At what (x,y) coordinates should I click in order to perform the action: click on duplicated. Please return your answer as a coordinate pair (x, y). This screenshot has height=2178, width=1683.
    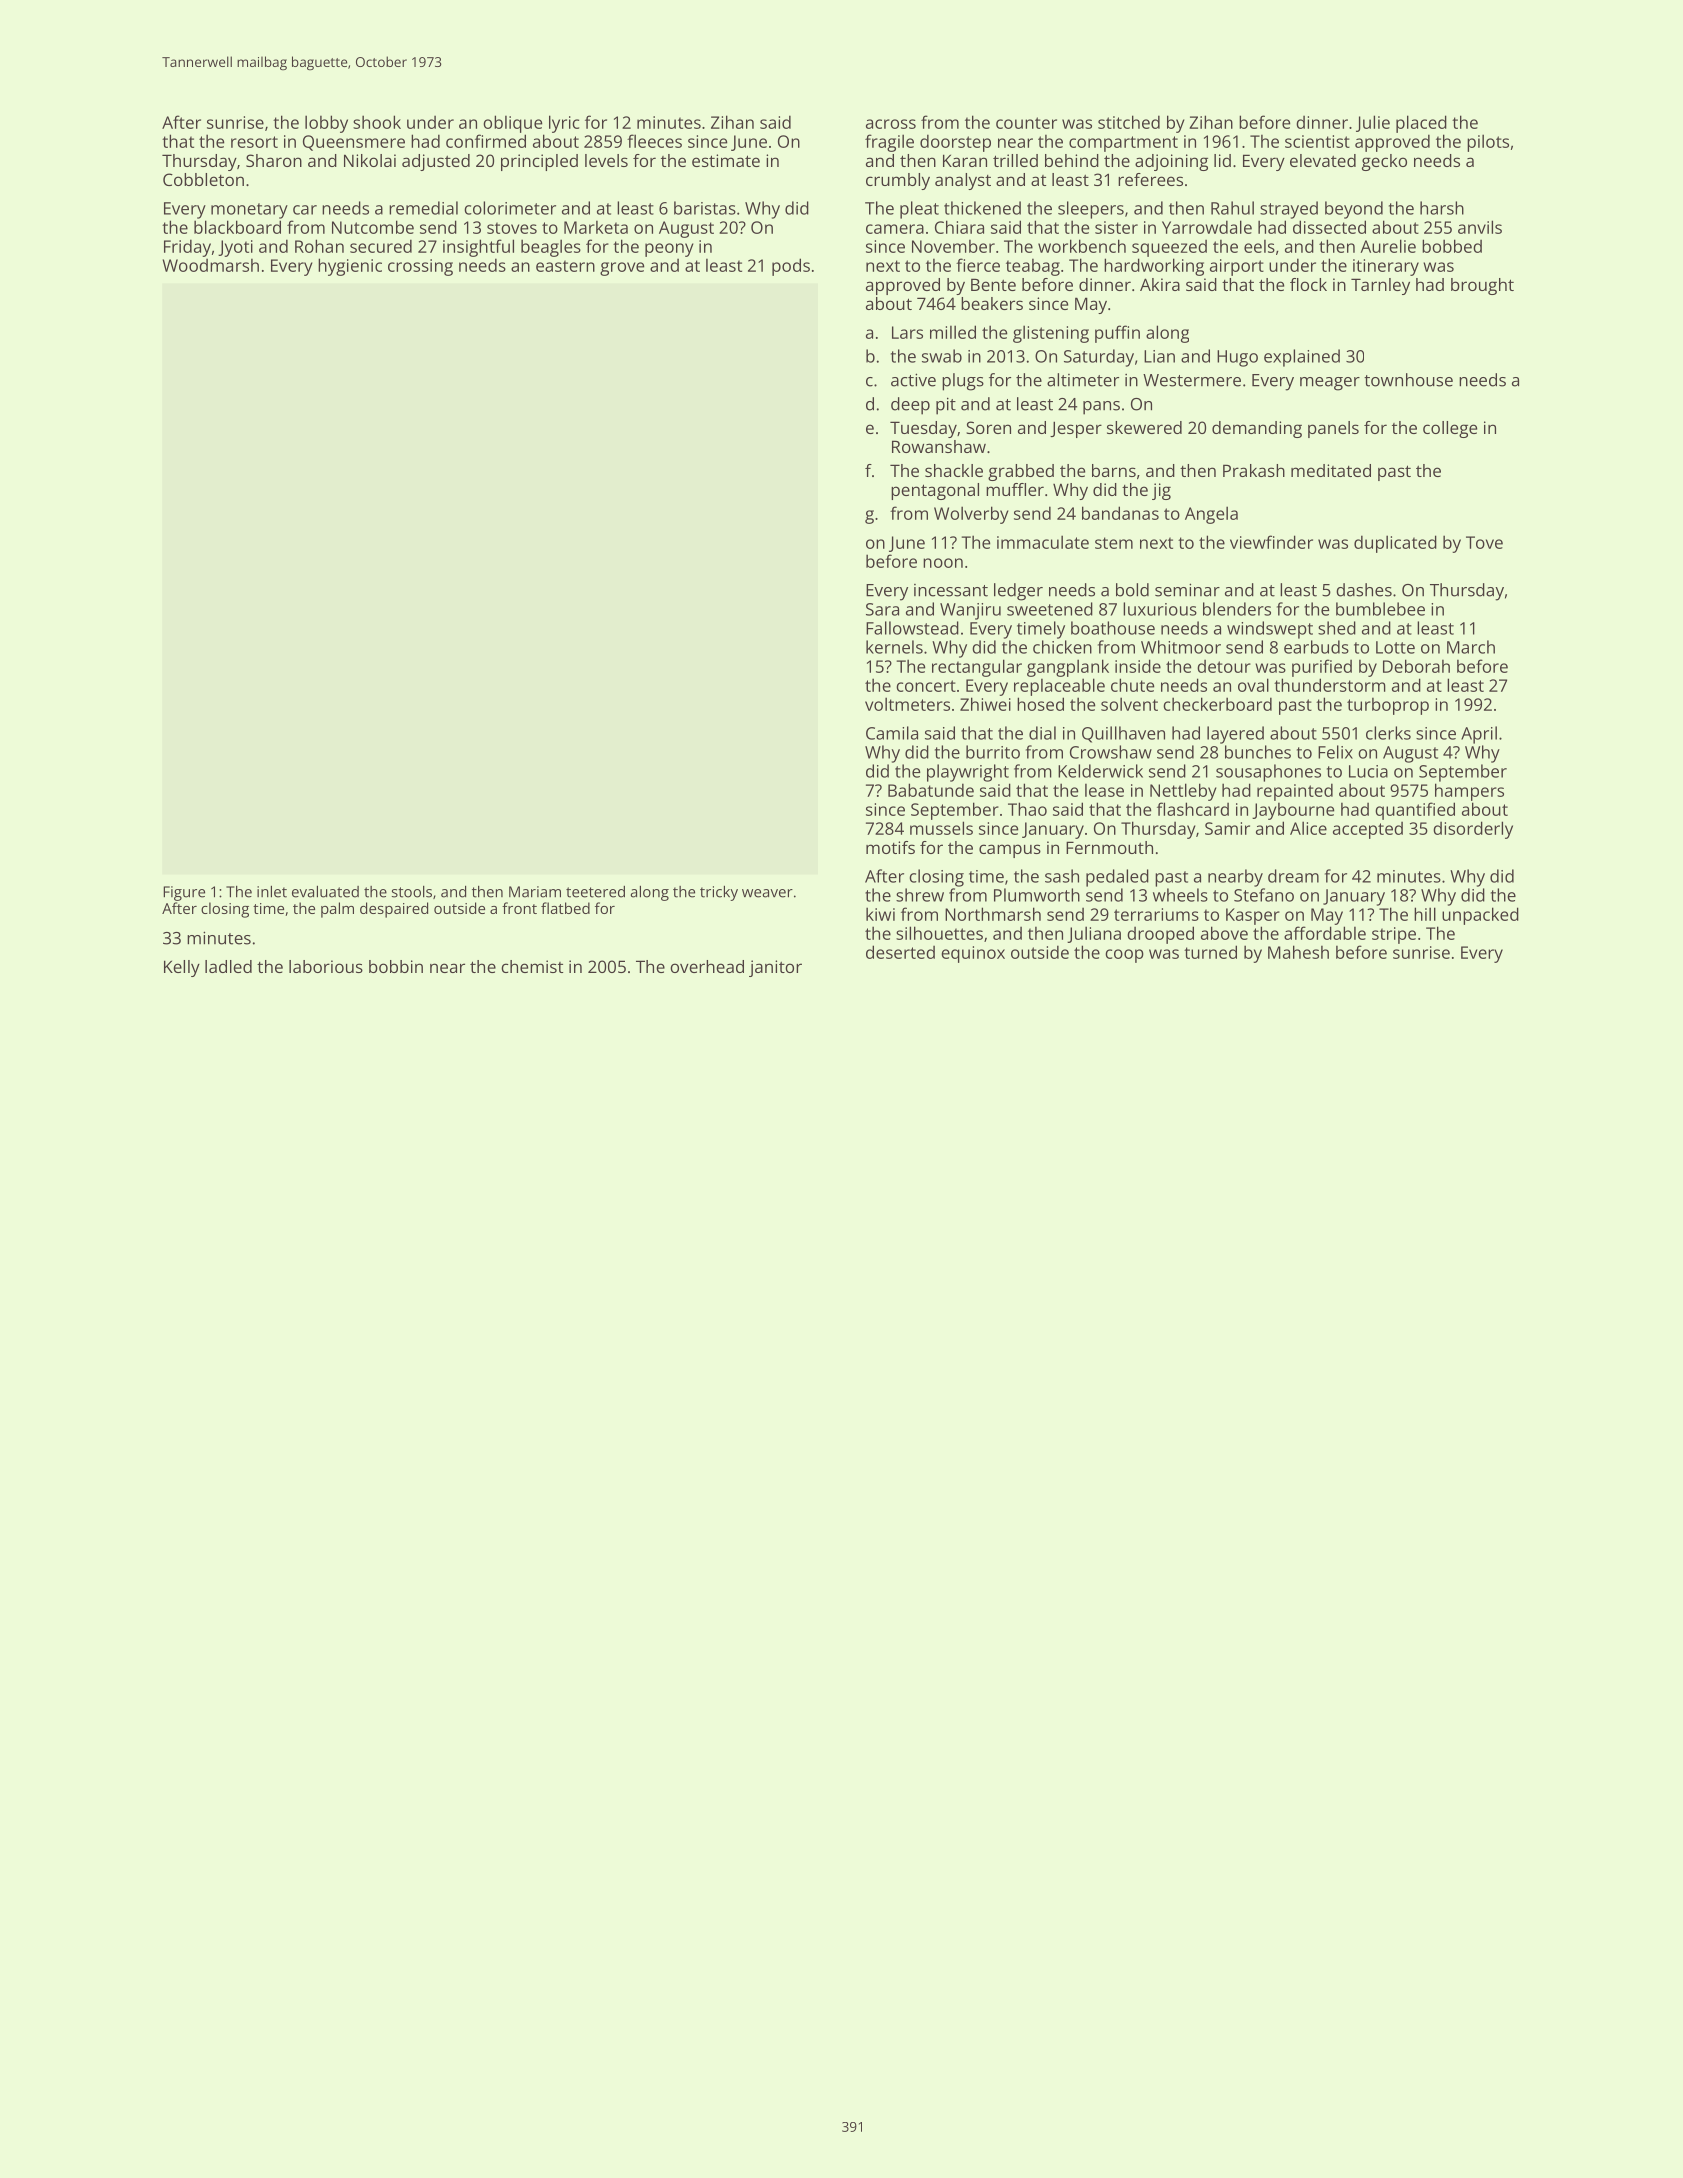
    Looking at the image, I should click on (1395, 544).
